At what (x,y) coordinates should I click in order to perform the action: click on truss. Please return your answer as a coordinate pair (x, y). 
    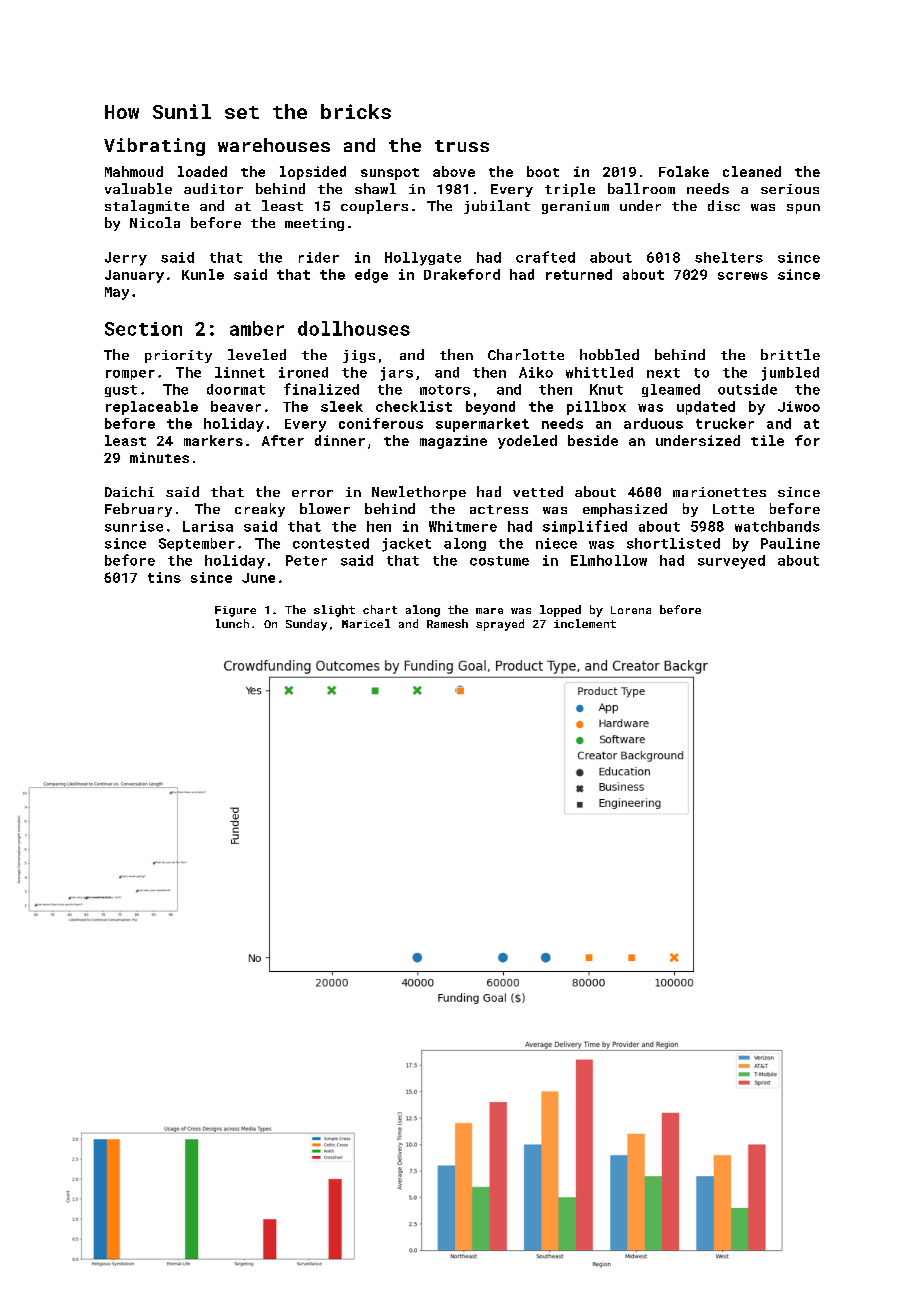
    Looking at the image, I should click on (462, 146).
